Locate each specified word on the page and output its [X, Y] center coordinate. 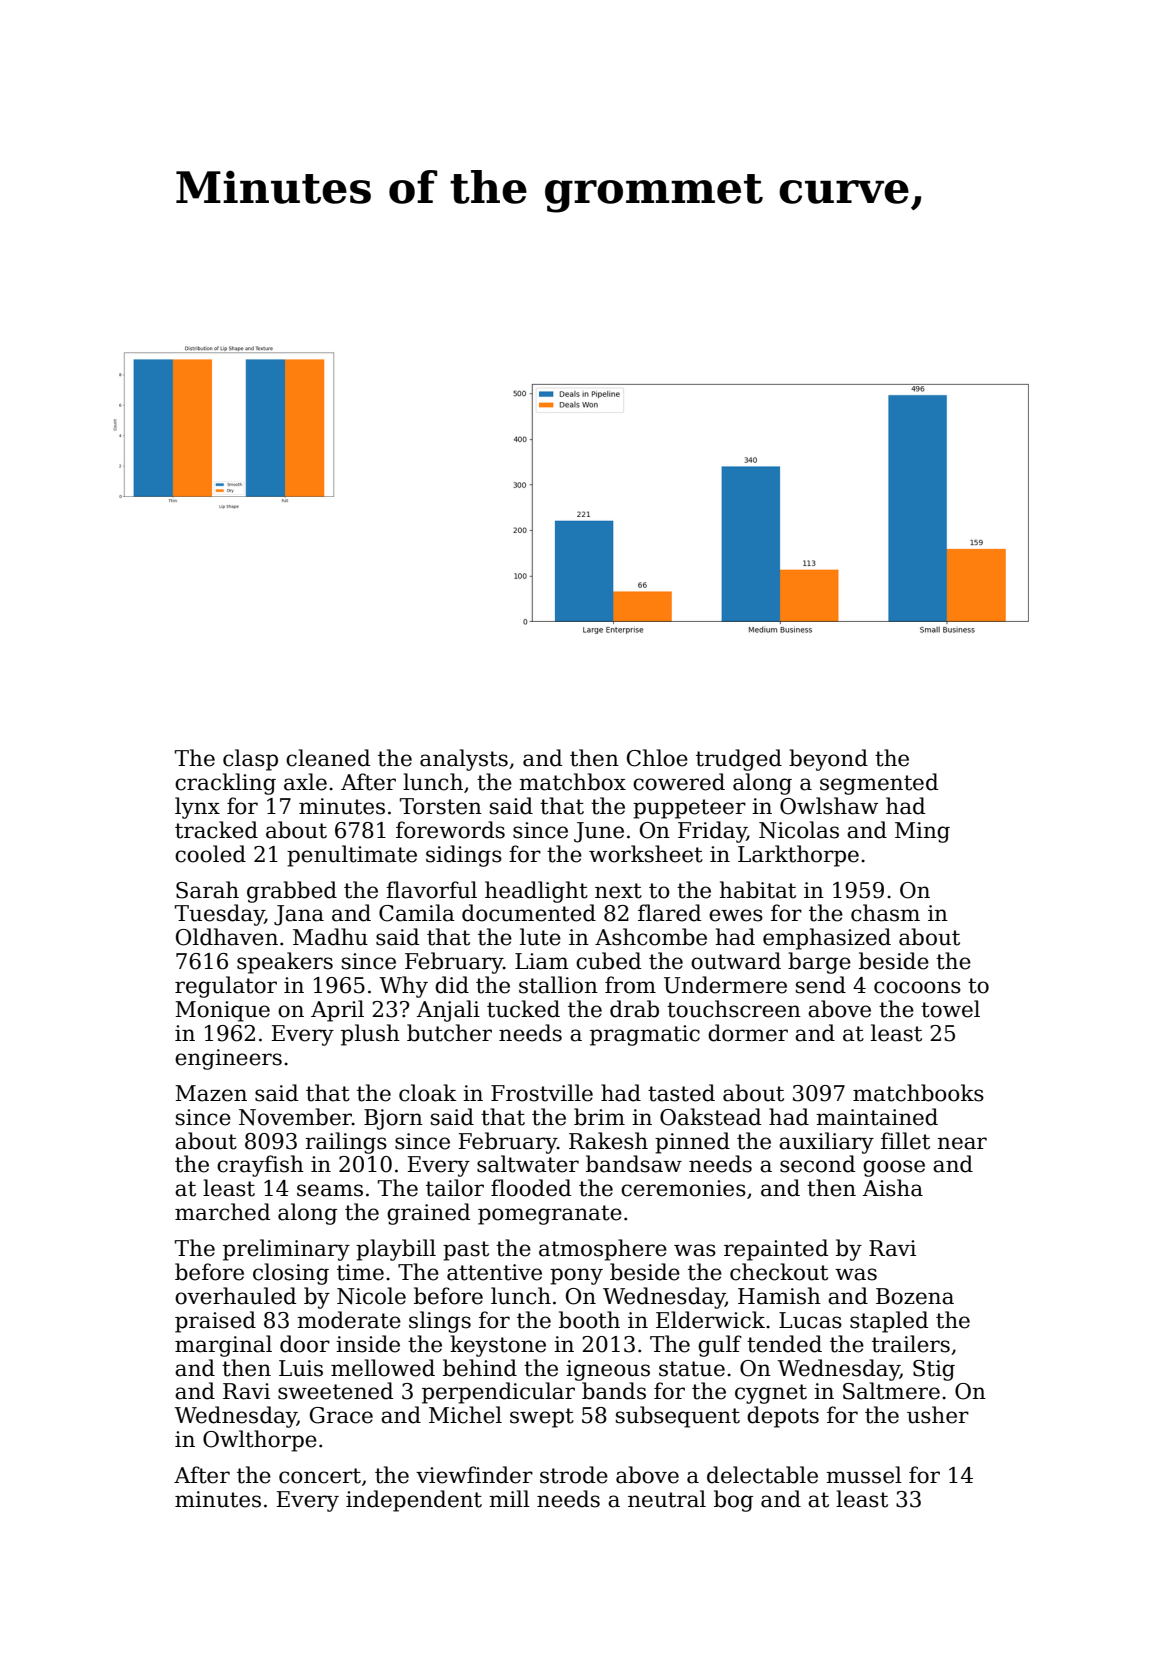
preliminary [286, 1250]
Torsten [441, 806]
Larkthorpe [798, 856]
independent [414, 1501]
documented [529, 913]
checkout [779, 1272]
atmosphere [603, 1250]
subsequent [678, 1417]
